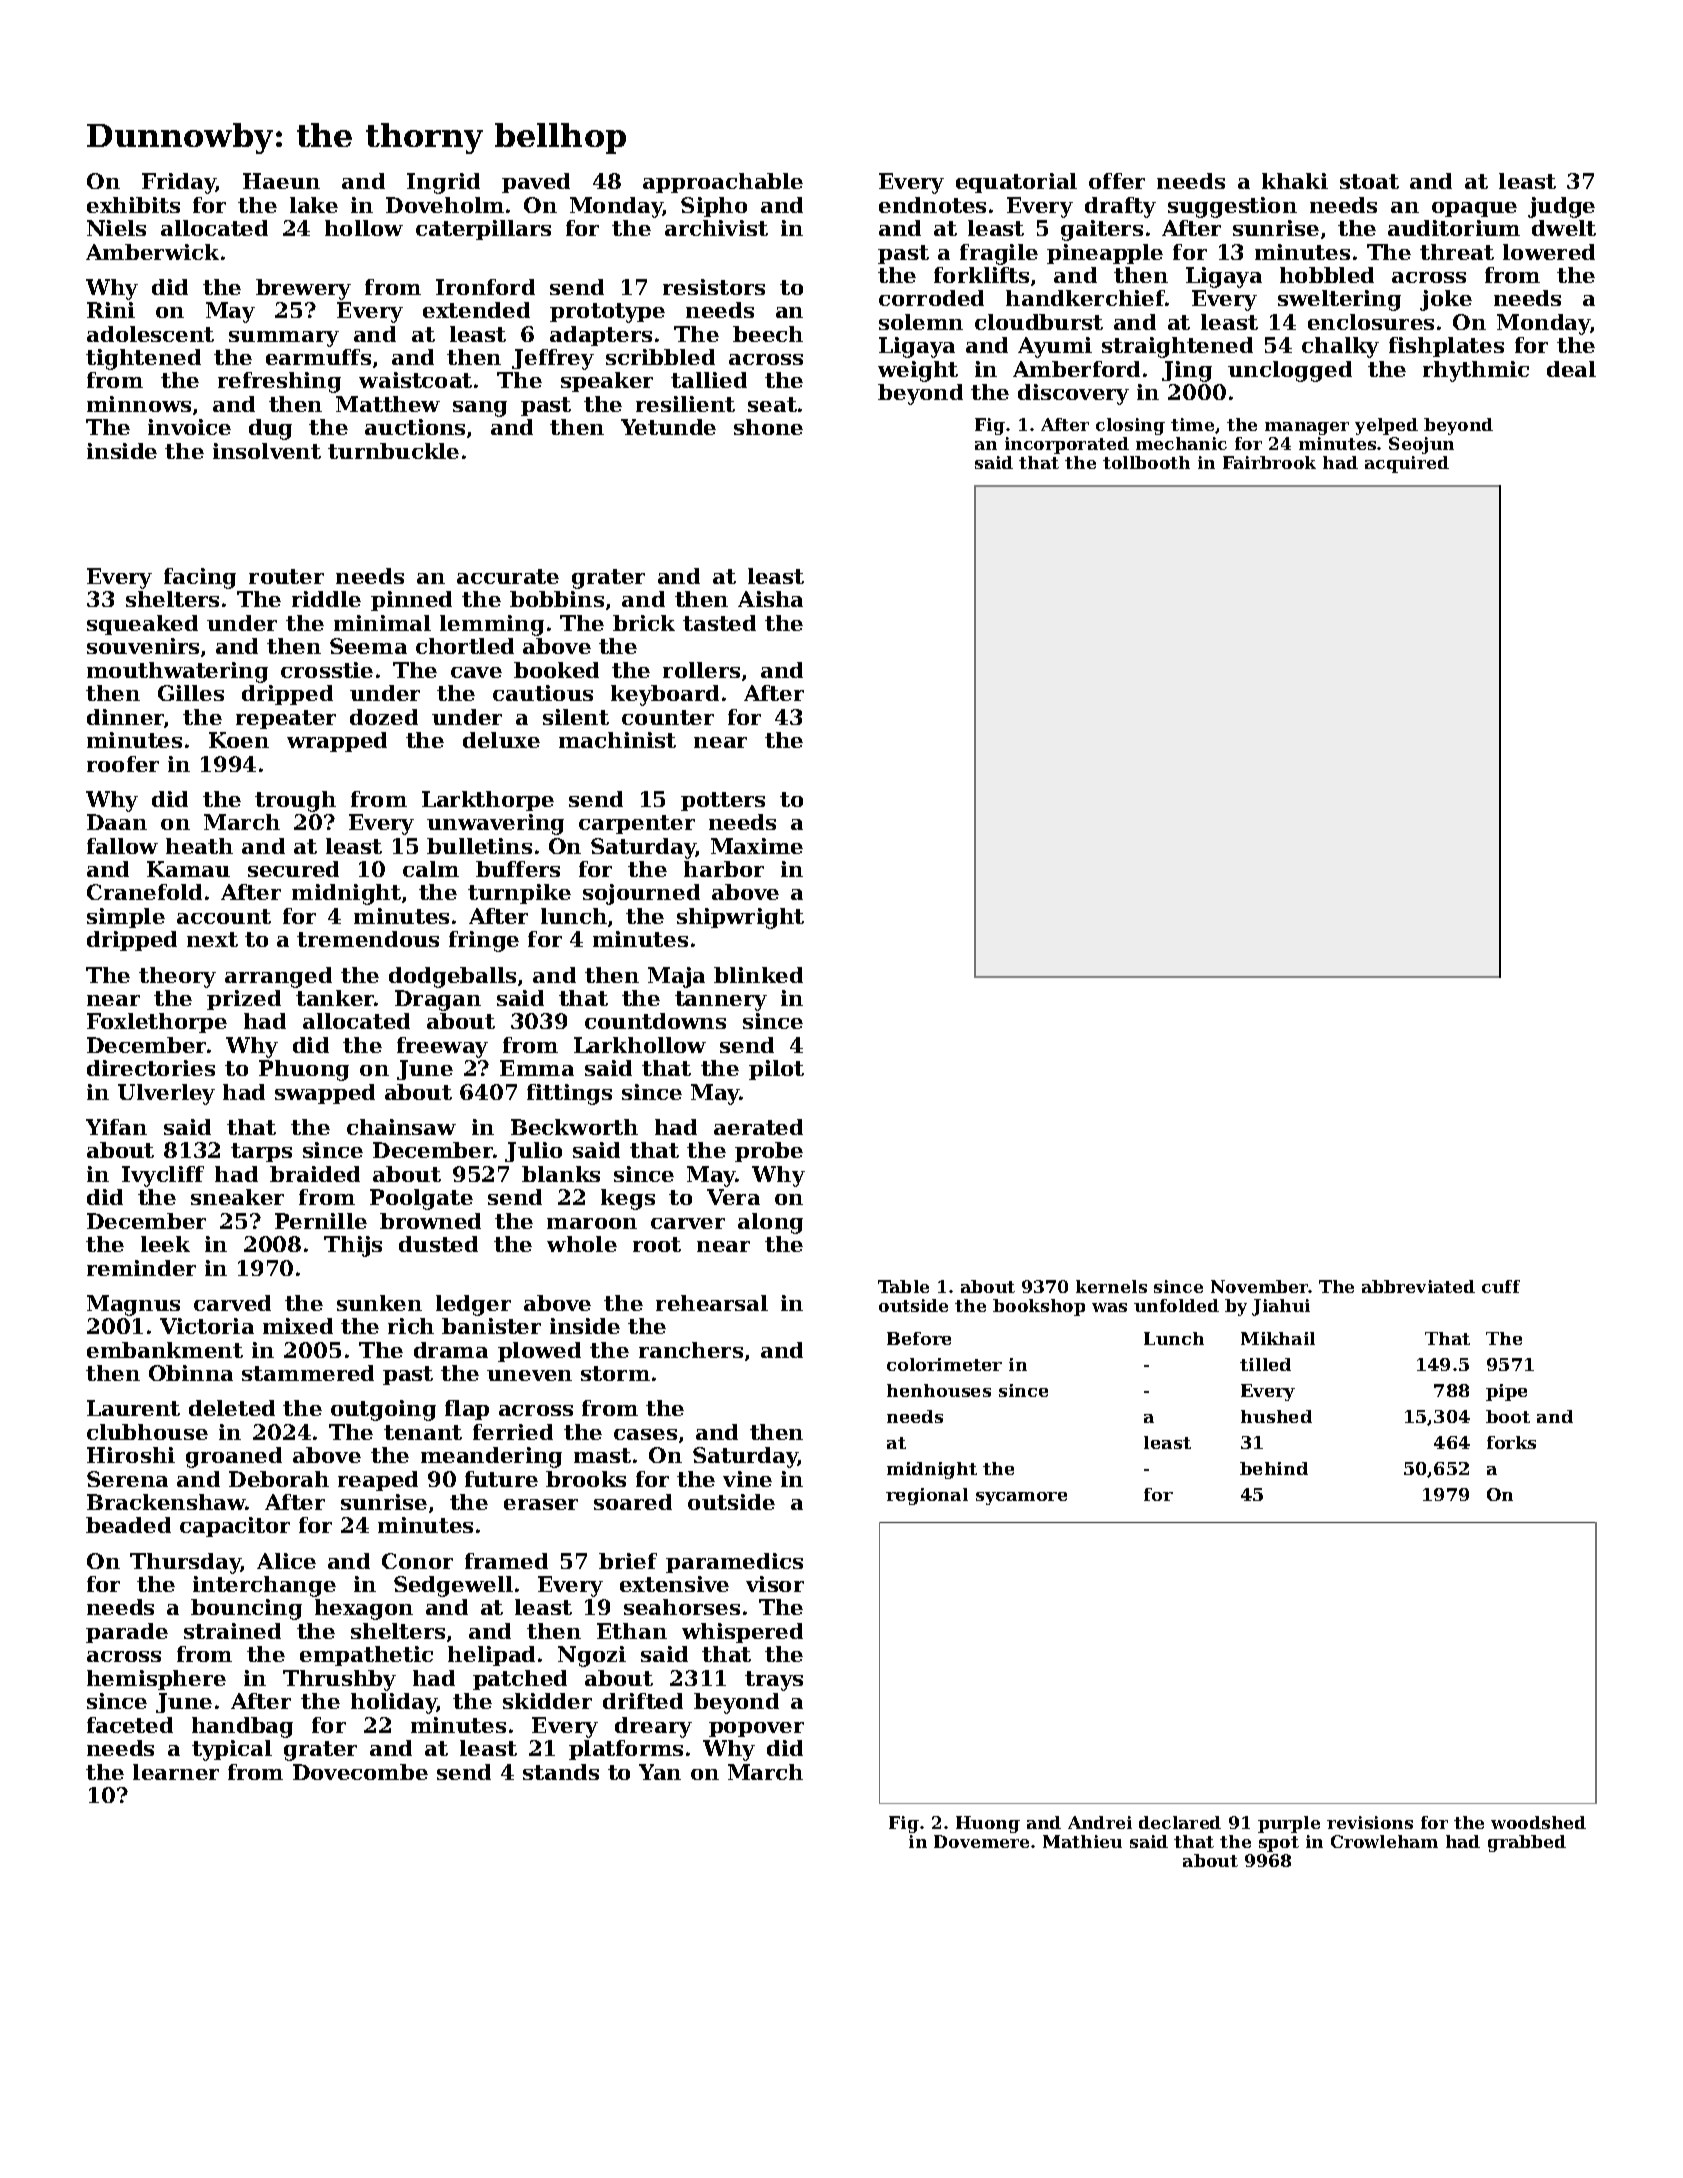  I want to click on incorporated, so click(1067, 445).
